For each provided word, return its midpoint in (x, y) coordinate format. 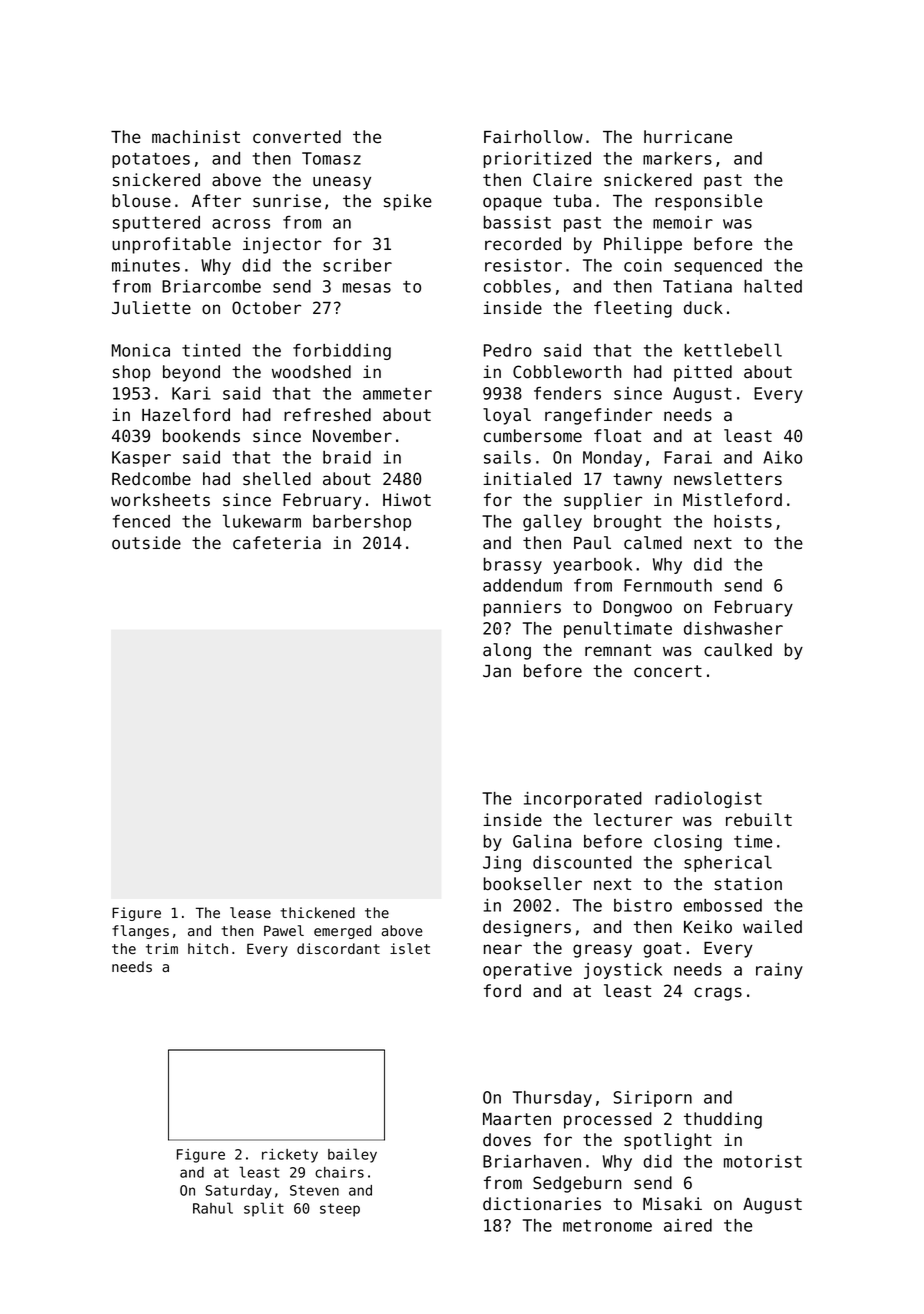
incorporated (583, 800)
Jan (497, 671)
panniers (522, 608)
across (241, 224)
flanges (140, 932)
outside (146, 543)
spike (408, 202)
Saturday (238, 1192)
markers (677, 158)
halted (773, 286)
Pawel (284, 930)
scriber (357, 265)
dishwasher (733, 628)
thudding (723, 1120)
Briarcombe (211, 286)
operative (527, 971)
